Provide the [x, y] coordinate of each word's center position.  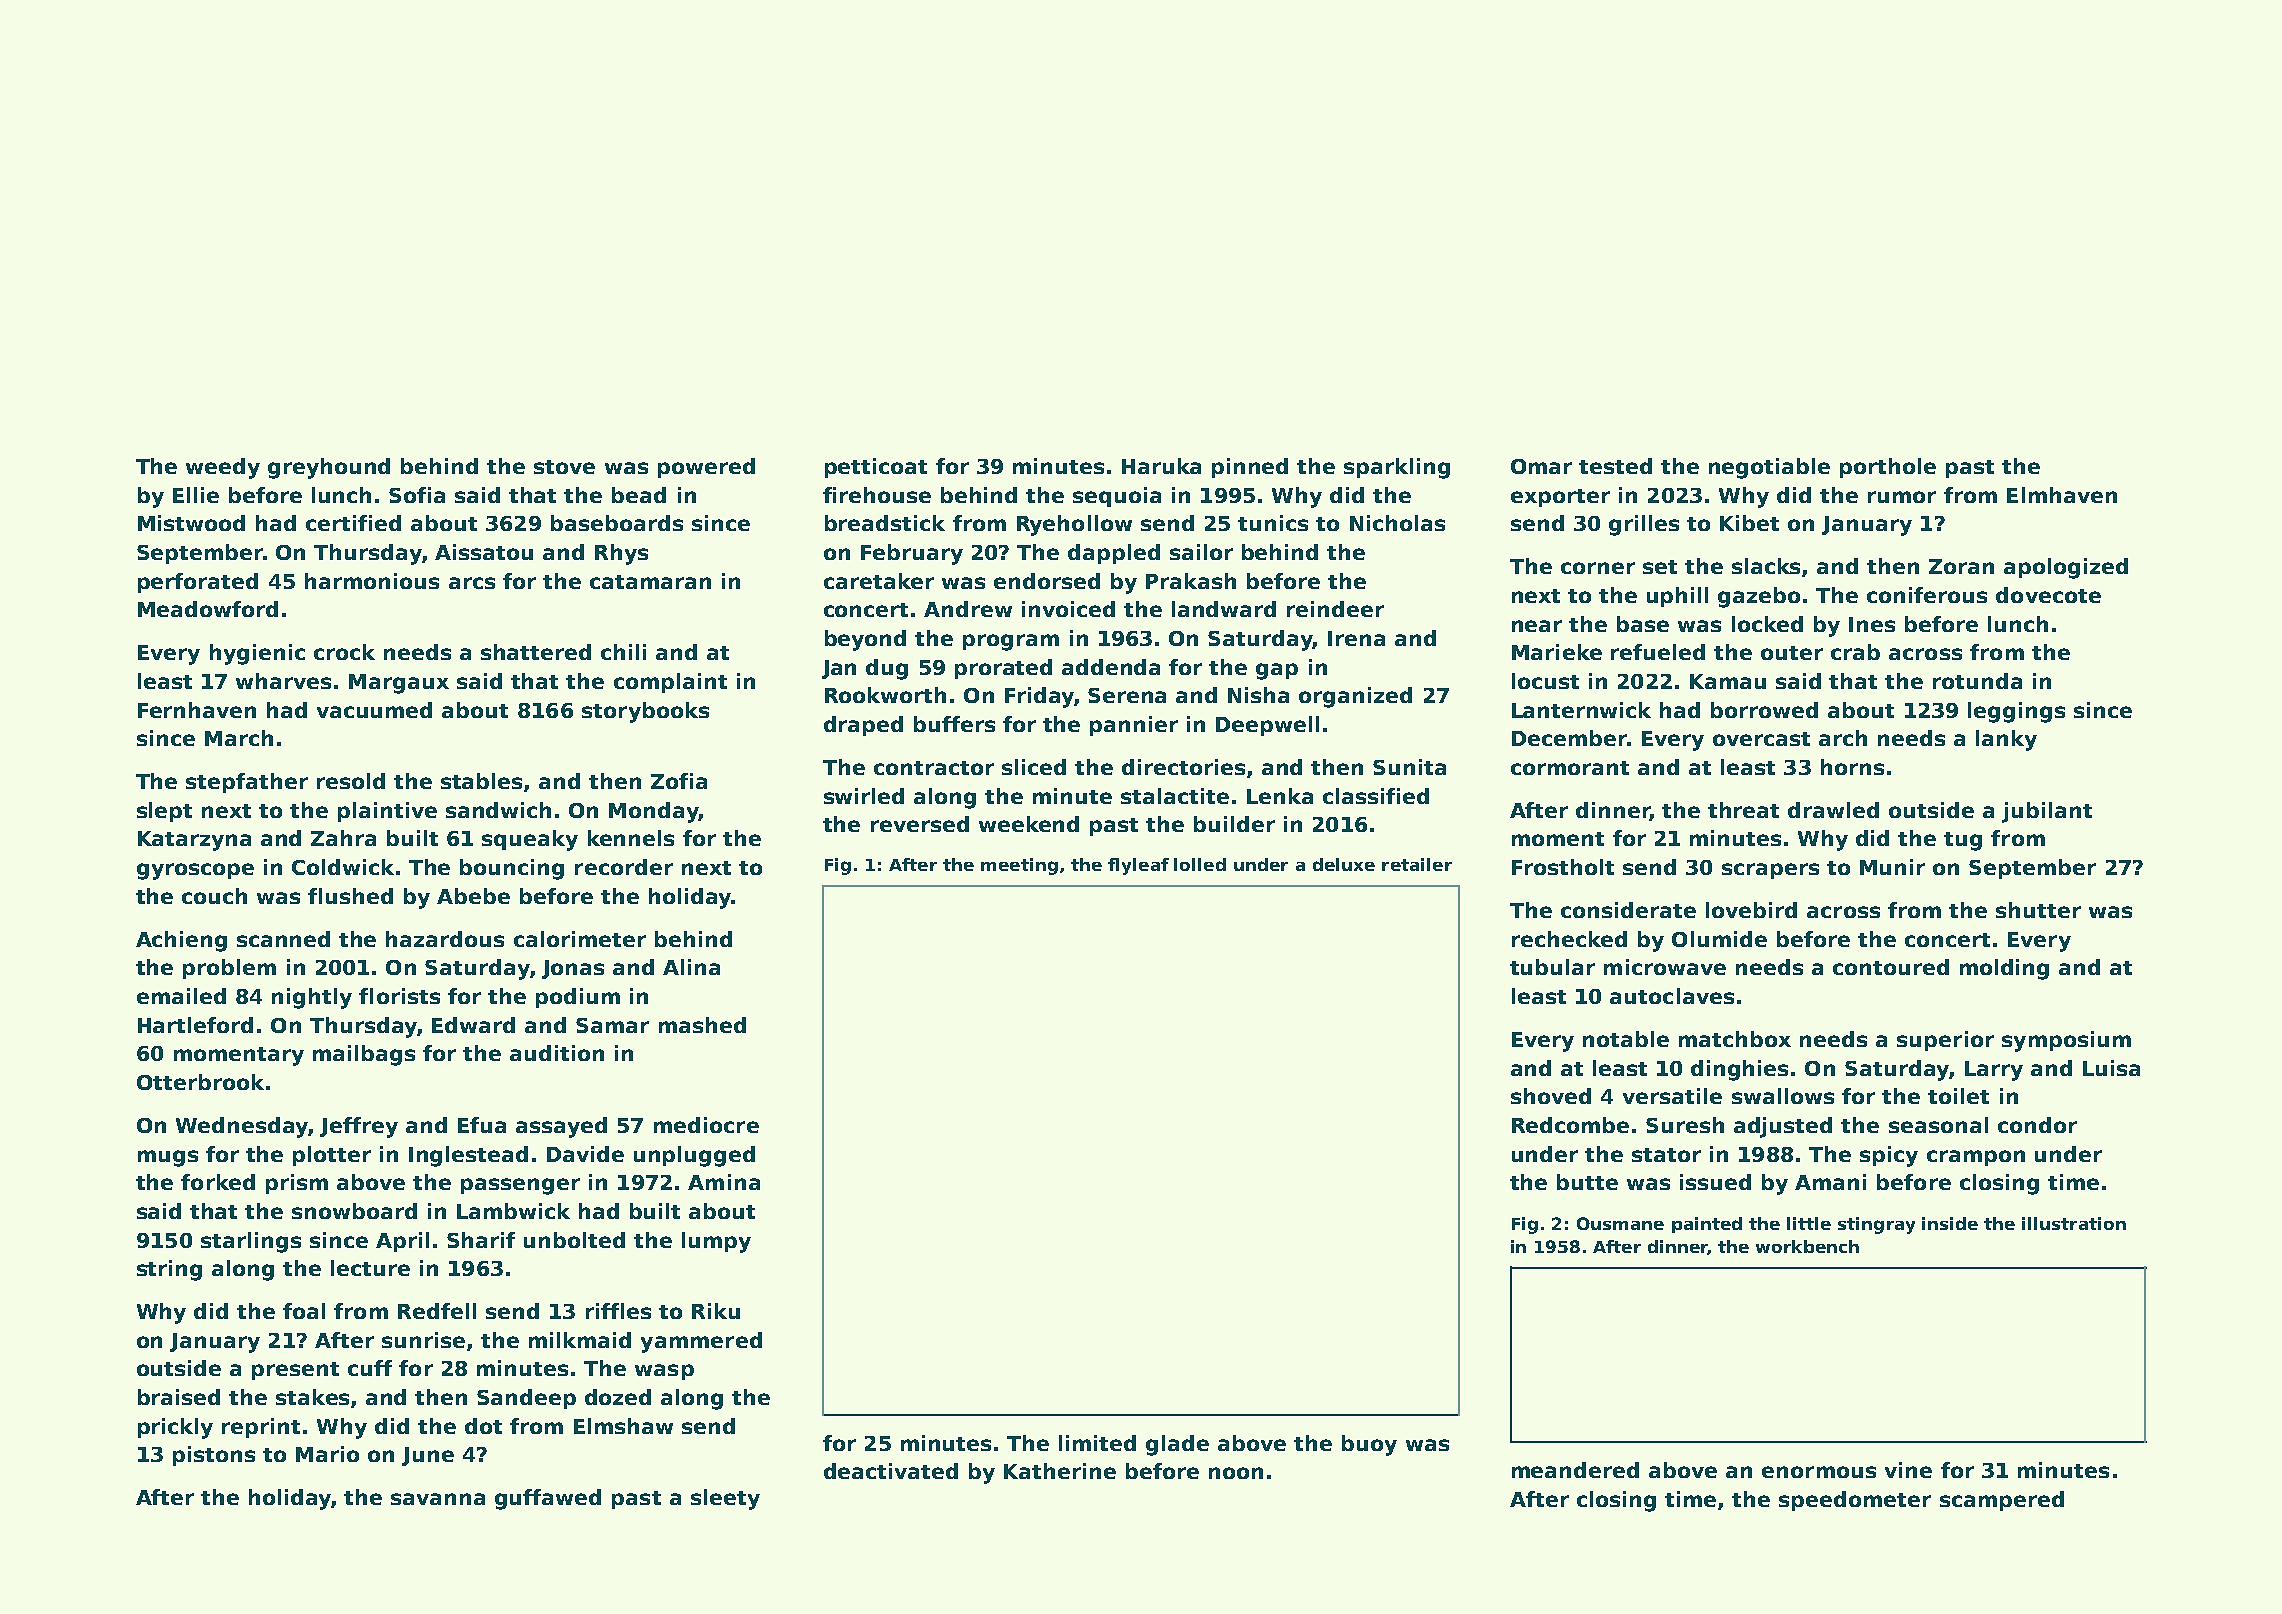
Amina [724, 1182]
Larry [1994, 1071]
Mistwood [191, 523]
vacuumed [374, 710]
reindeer [1335, 609]
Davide [585, 1154]
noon [1236, 1473]
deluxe [1344, 864]
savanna [438, 1499]
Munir [1892, 867]
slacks [1767, 567]
